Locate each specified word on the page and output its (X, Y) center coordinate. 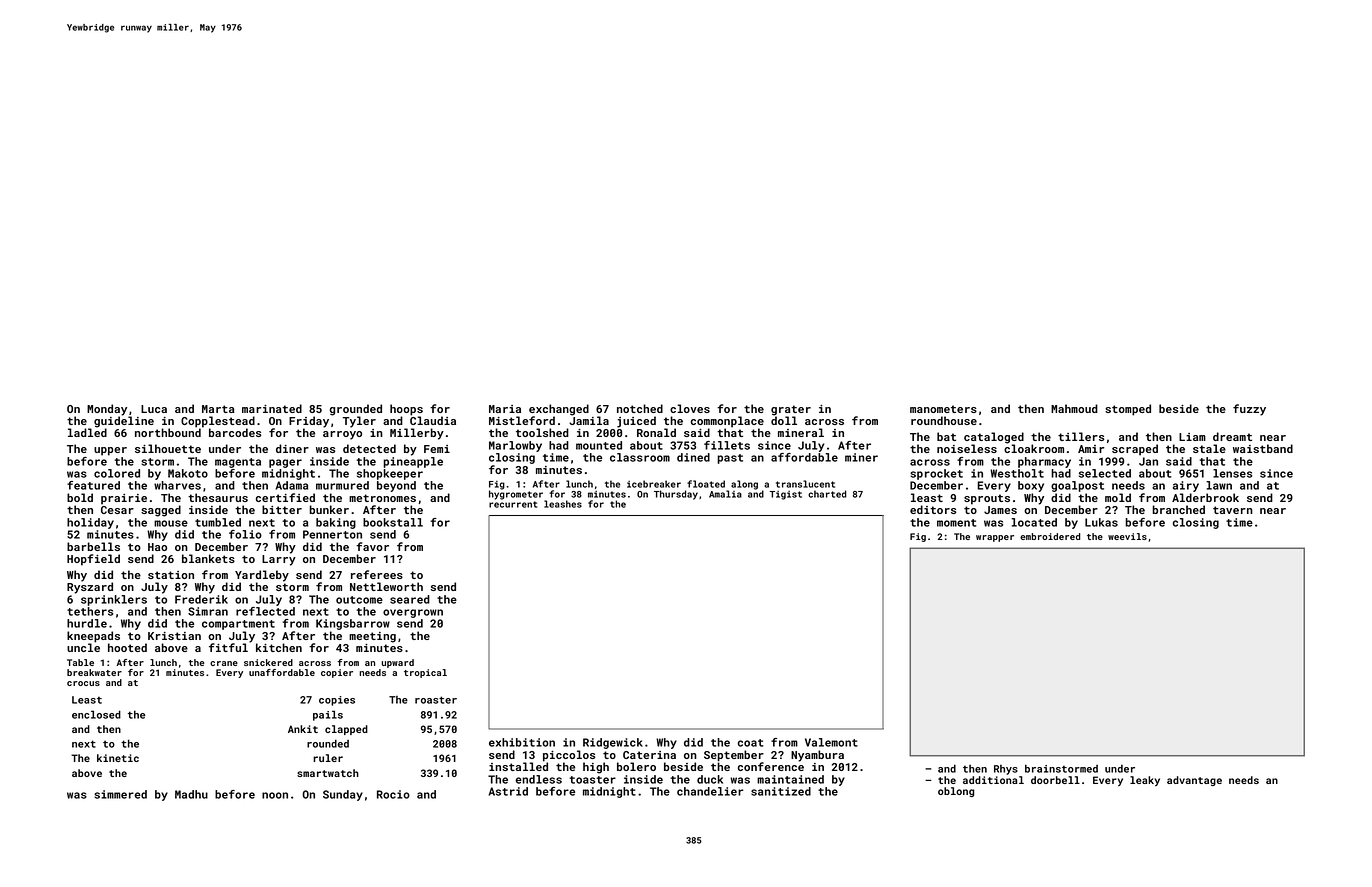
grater (791, 410)
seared (410, 599)
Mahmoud (1074, 408)
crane (224, 663)
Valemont (831, 742)
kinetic (118, 758)
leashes (563, 504)
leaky (1145, 781)
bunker (329, 509)
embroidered (1050, 536)
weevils (1127, 536)
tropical (425, 673)
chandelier (710, 791)
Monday (107, 410)
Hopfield (93, 560)
